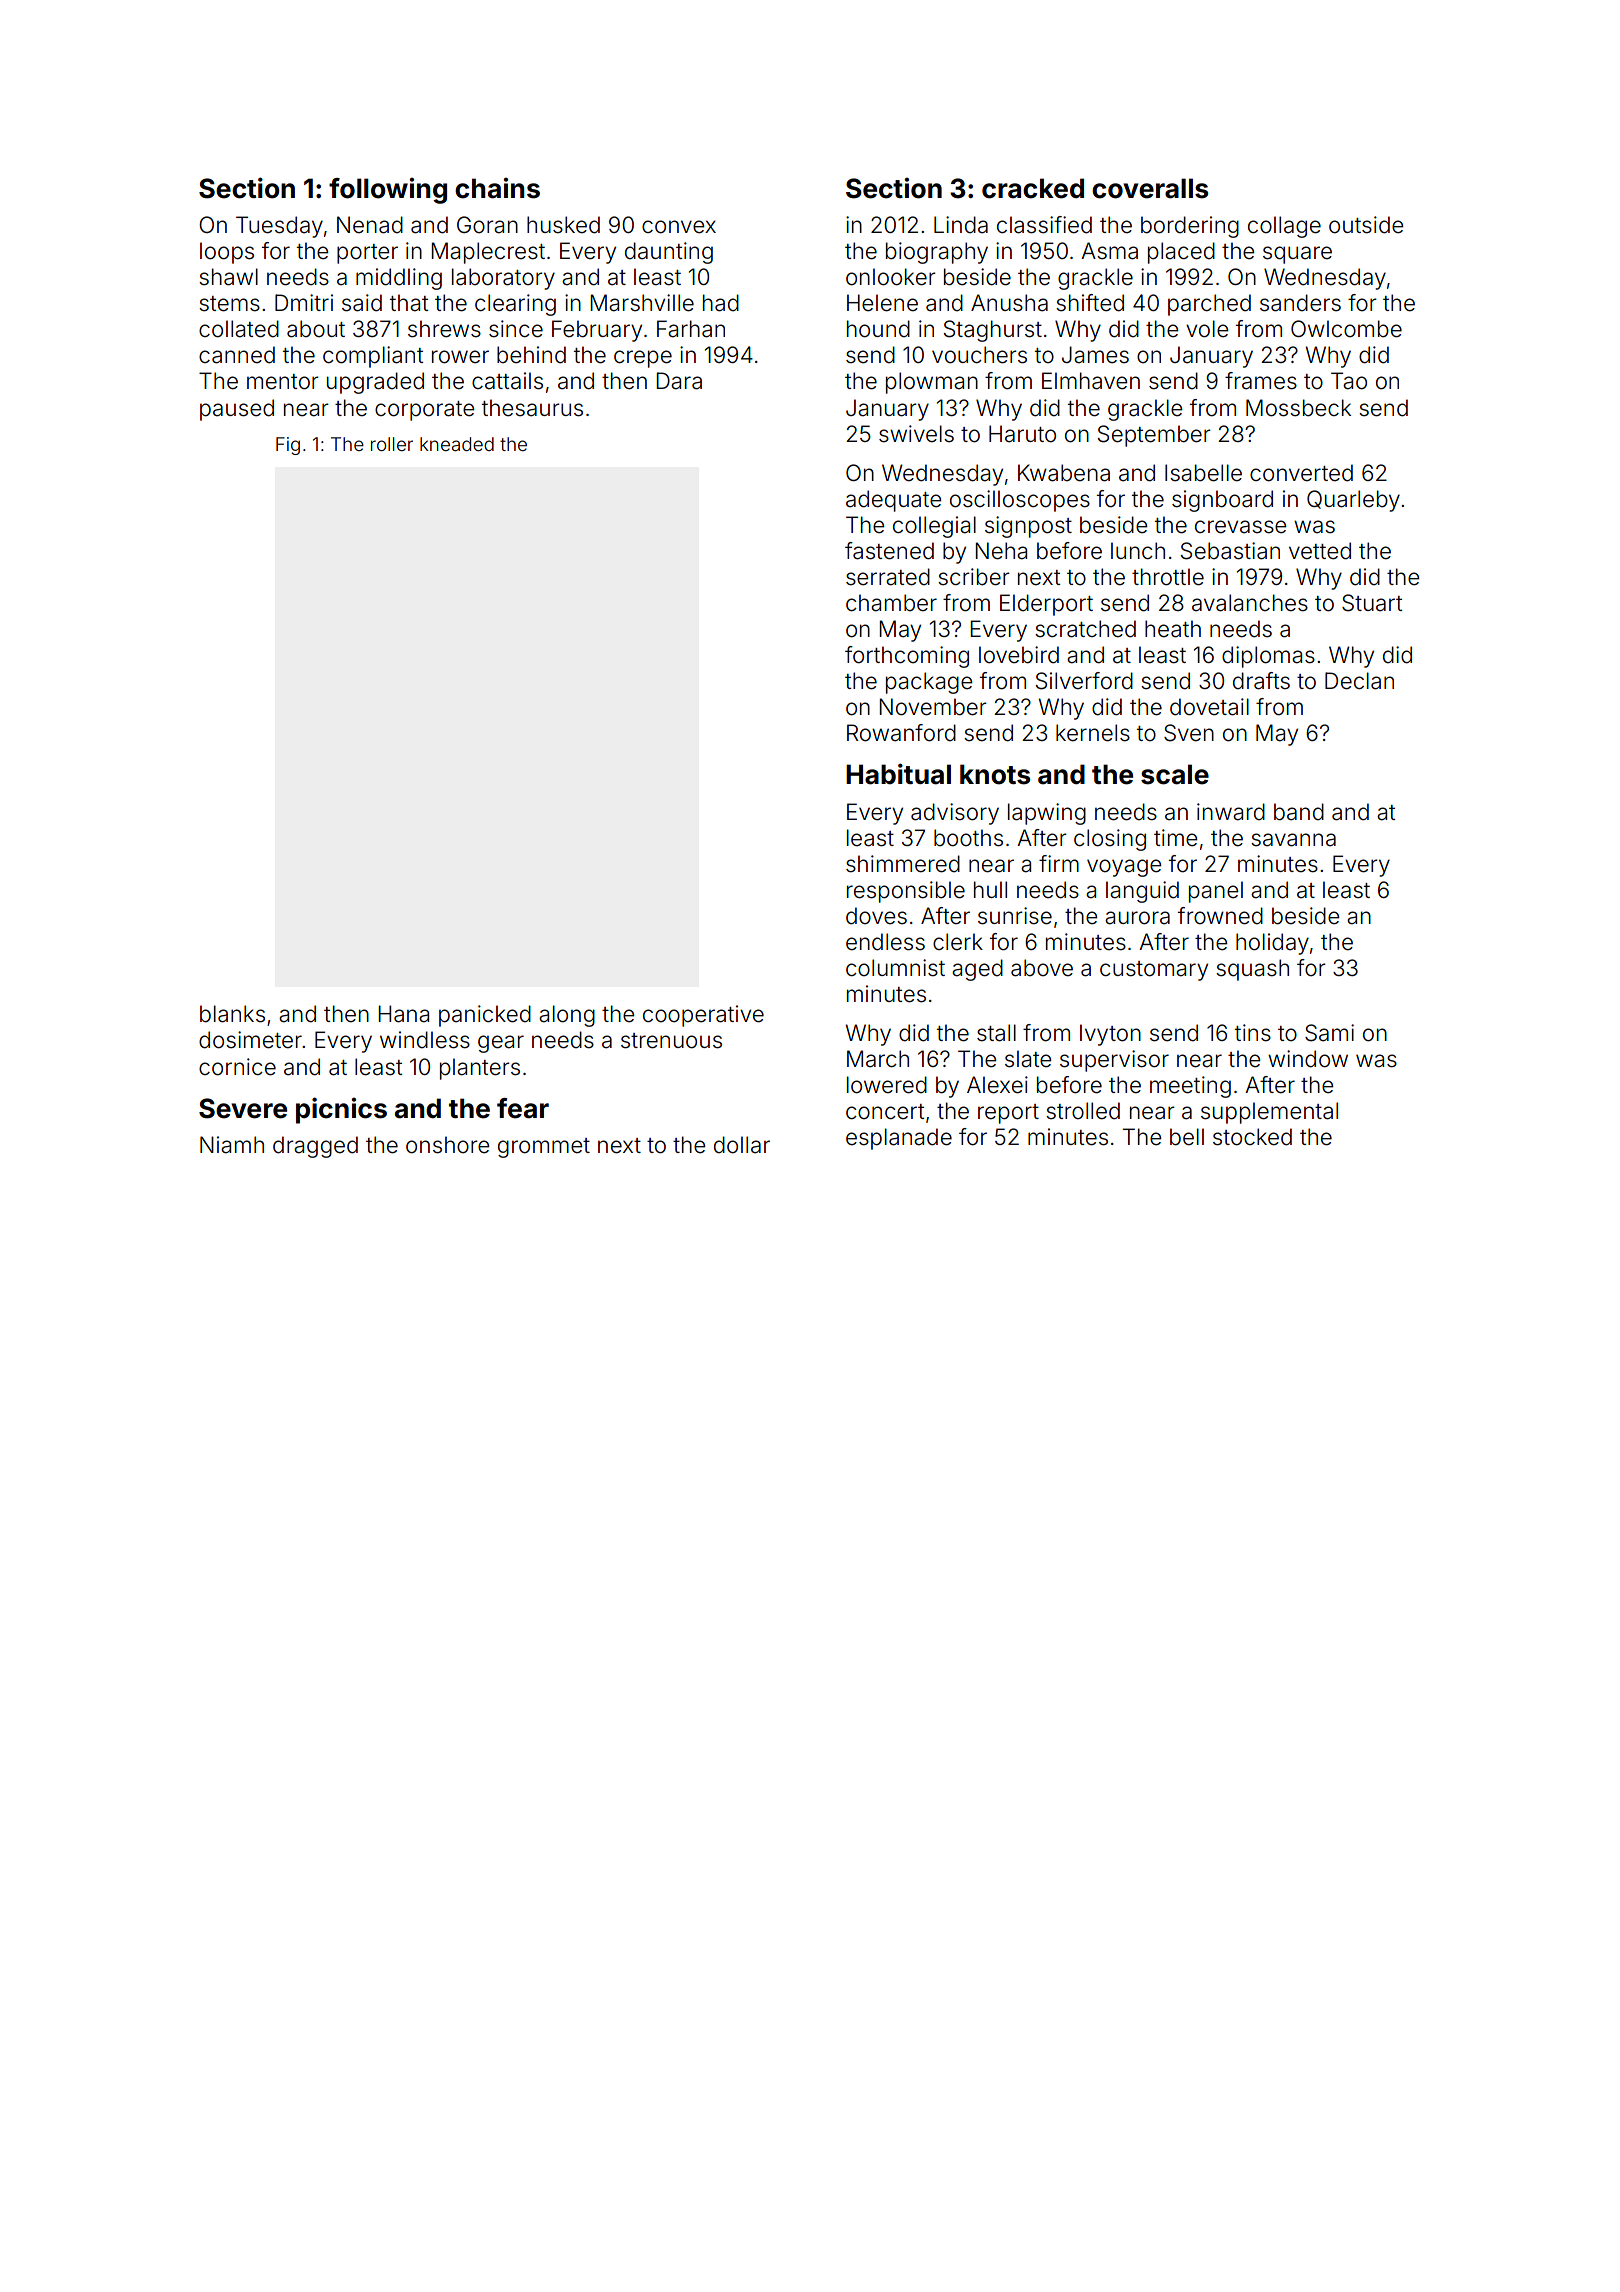 Image resolution: width=1620 pixels, height=2292 pixels. Describe the element at coordinates (403, 1014) in the screenshot. I see `Hana` at that location.
